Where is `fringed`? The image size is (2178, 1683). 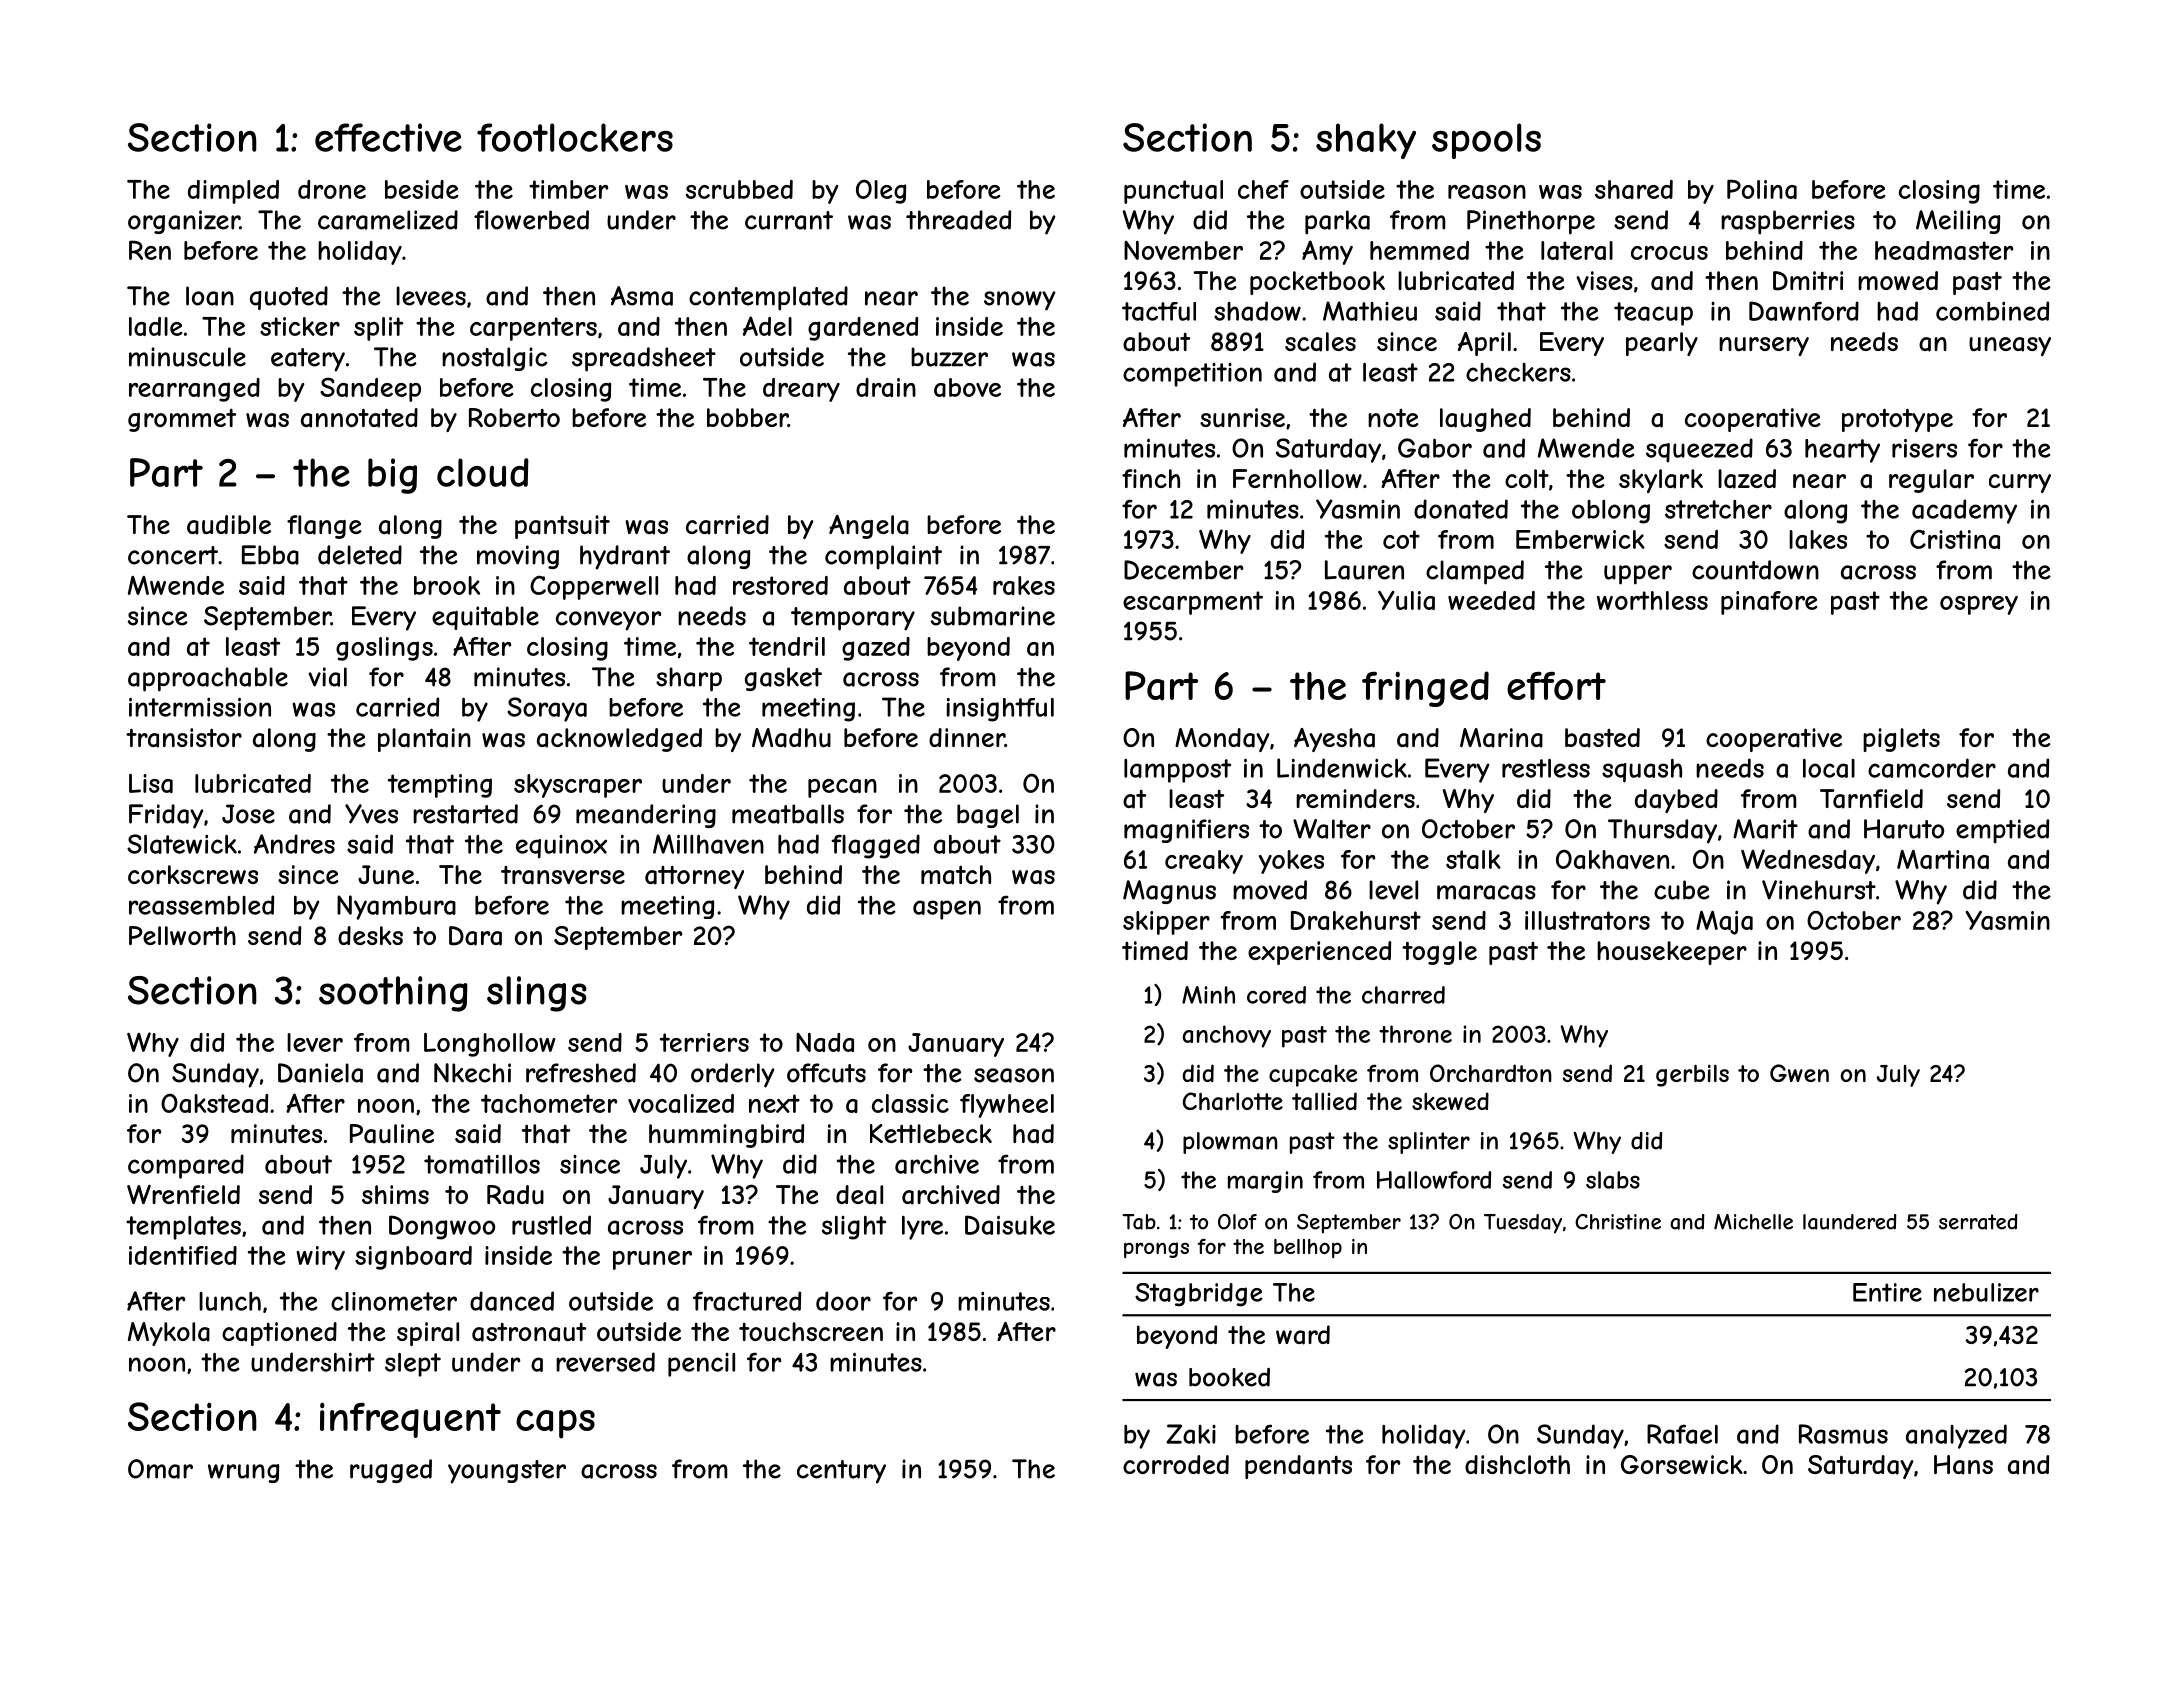 fringed is located at coordinates (1425, 689).
